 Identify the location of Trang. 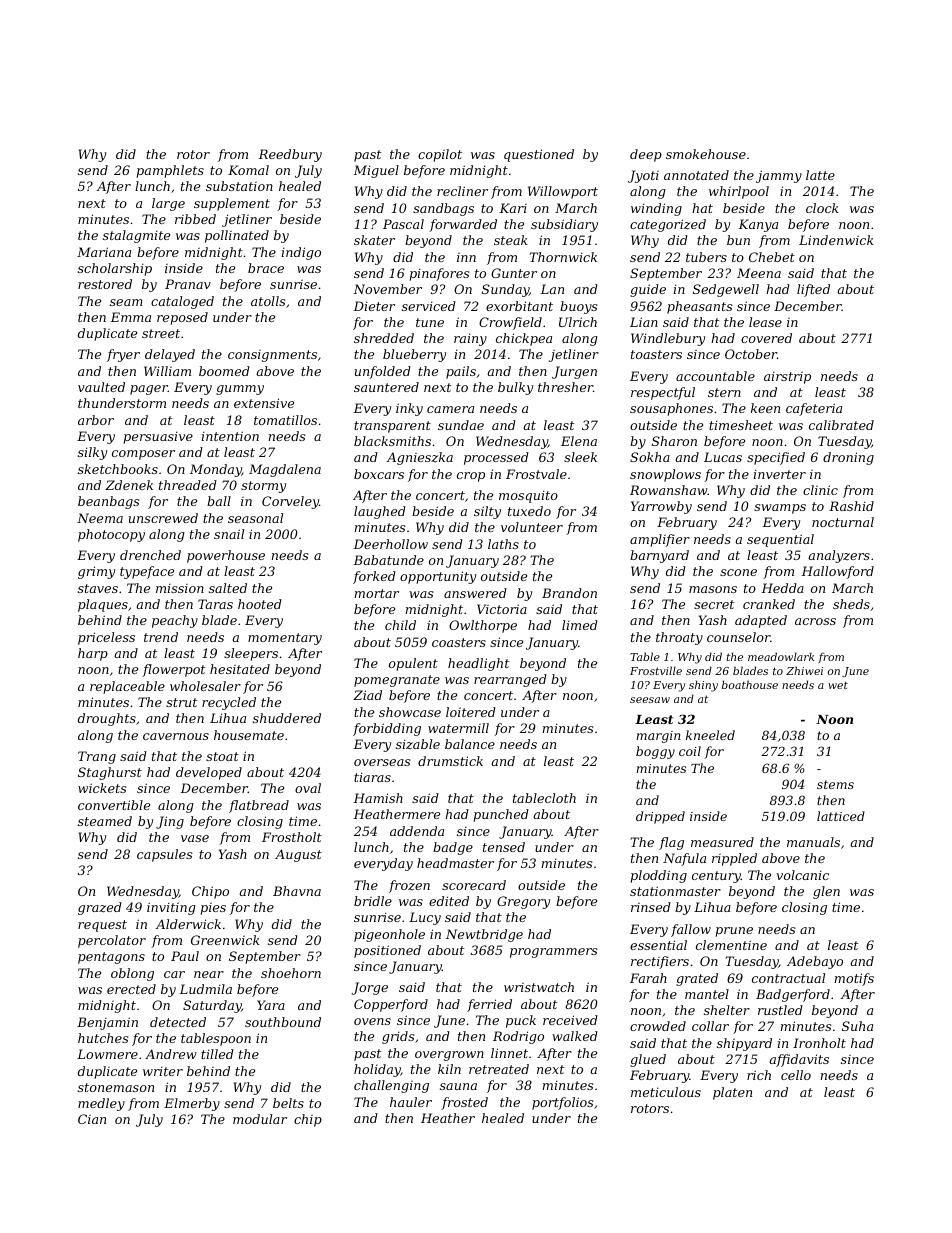
(97, 757).
